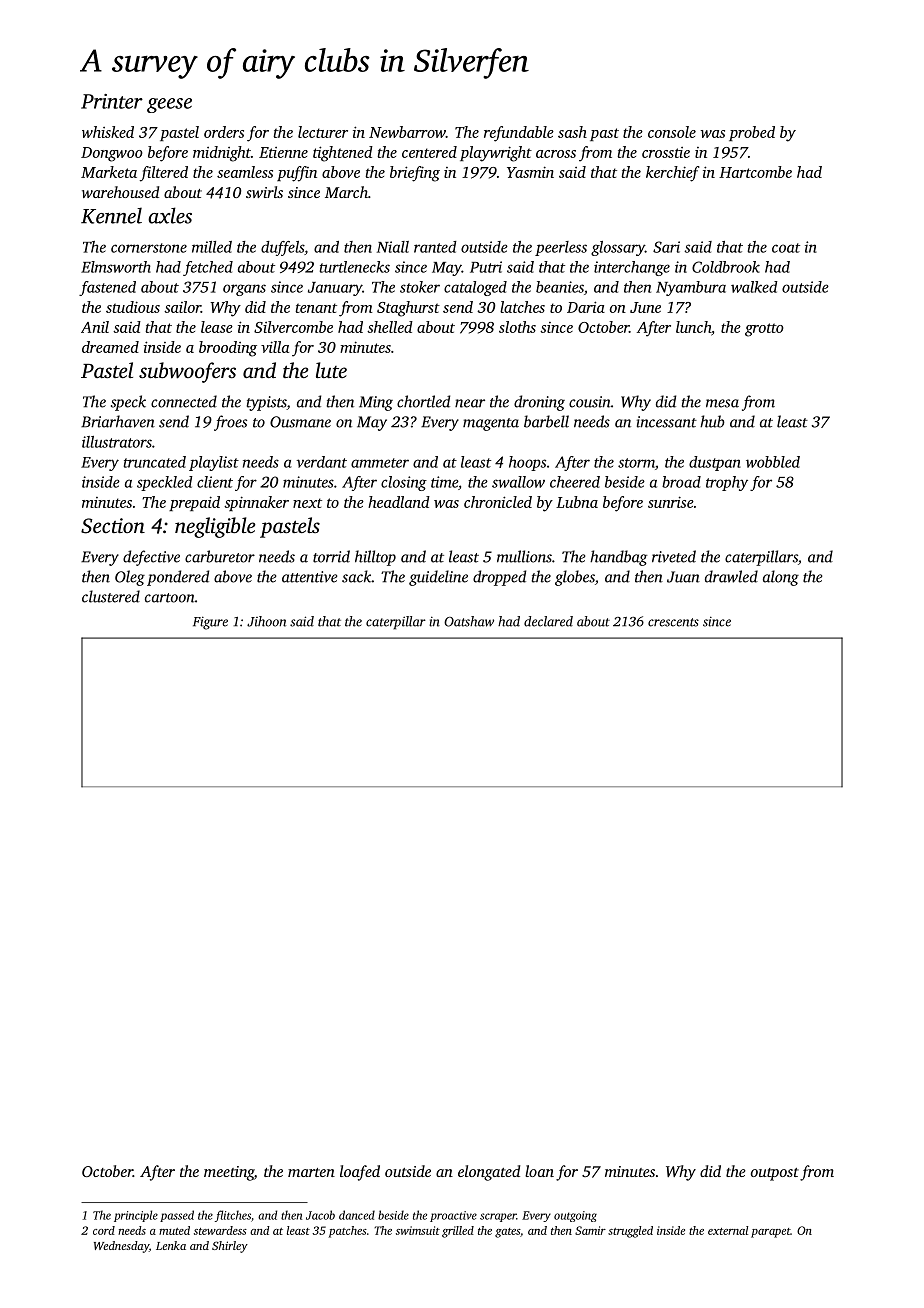 This image has height=1308, width=924. Describe the element at coordinates (590, 402) in the image. I see `cousin` at that location.
